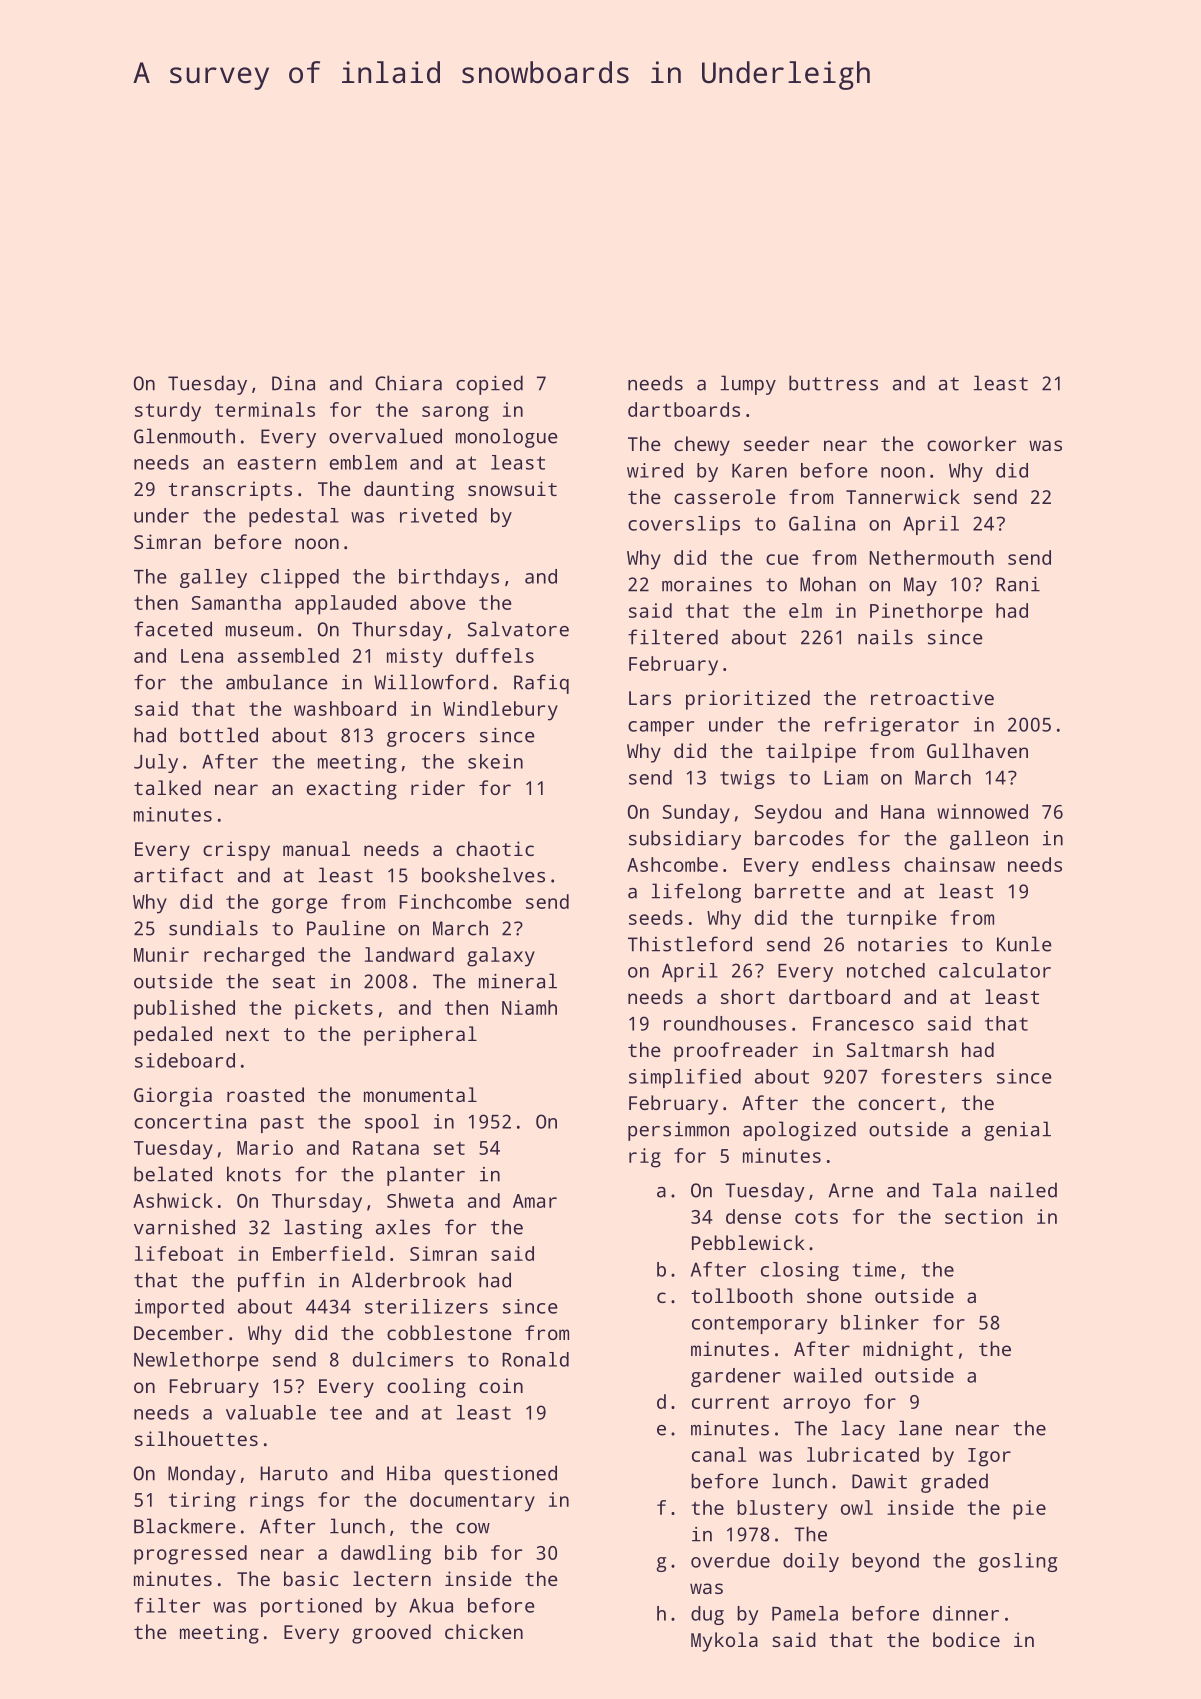  I want to click on varnished, so click(184, 1227).
